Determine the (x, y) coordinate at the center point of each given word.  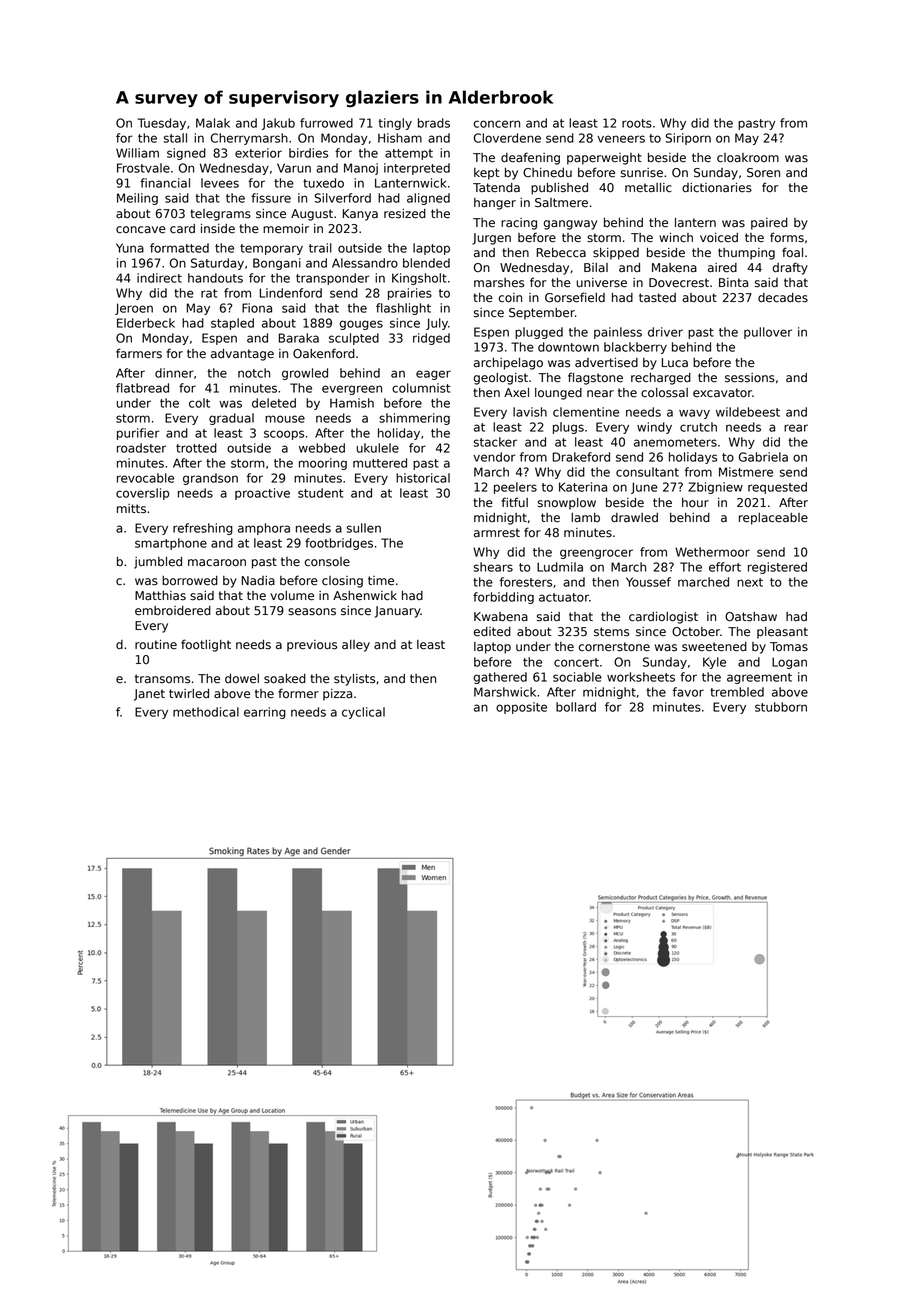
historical (423, 478)
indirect (159, 278)
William (137, 153)
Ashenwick (365, 596)
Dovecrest (679, 283)
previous (312, 646)
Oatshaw (751, 617)
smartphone (171, 544)
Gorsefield (575, 297)
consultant (647, 472)
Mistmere (746, 472)
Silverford (343, 198)
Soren (763, 173)
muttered (380, 463)
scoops (284, 435)
